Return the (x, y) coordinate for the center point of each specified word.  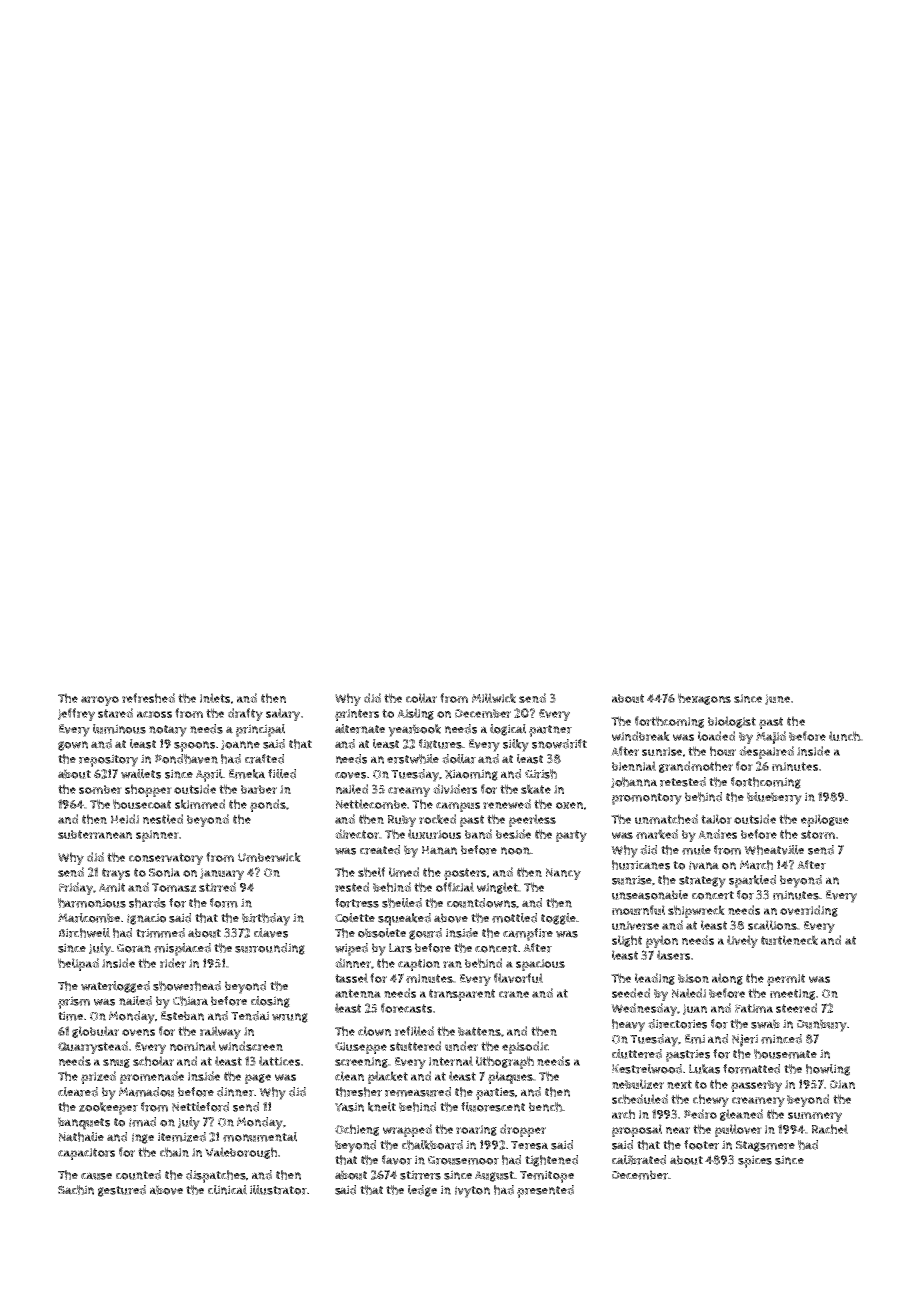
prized (98, 1077)
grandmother (696, 767)
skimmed (200, 804)
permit (786, 980)
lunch (844, 736)
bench (545, 1107)
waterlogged (115, 987)
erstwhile (413, 759)
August (494, 1176)
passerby (756, 1086)
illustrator (278, 1190)
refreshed (148, 698)
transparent (462, 995)
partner (550, 731)
